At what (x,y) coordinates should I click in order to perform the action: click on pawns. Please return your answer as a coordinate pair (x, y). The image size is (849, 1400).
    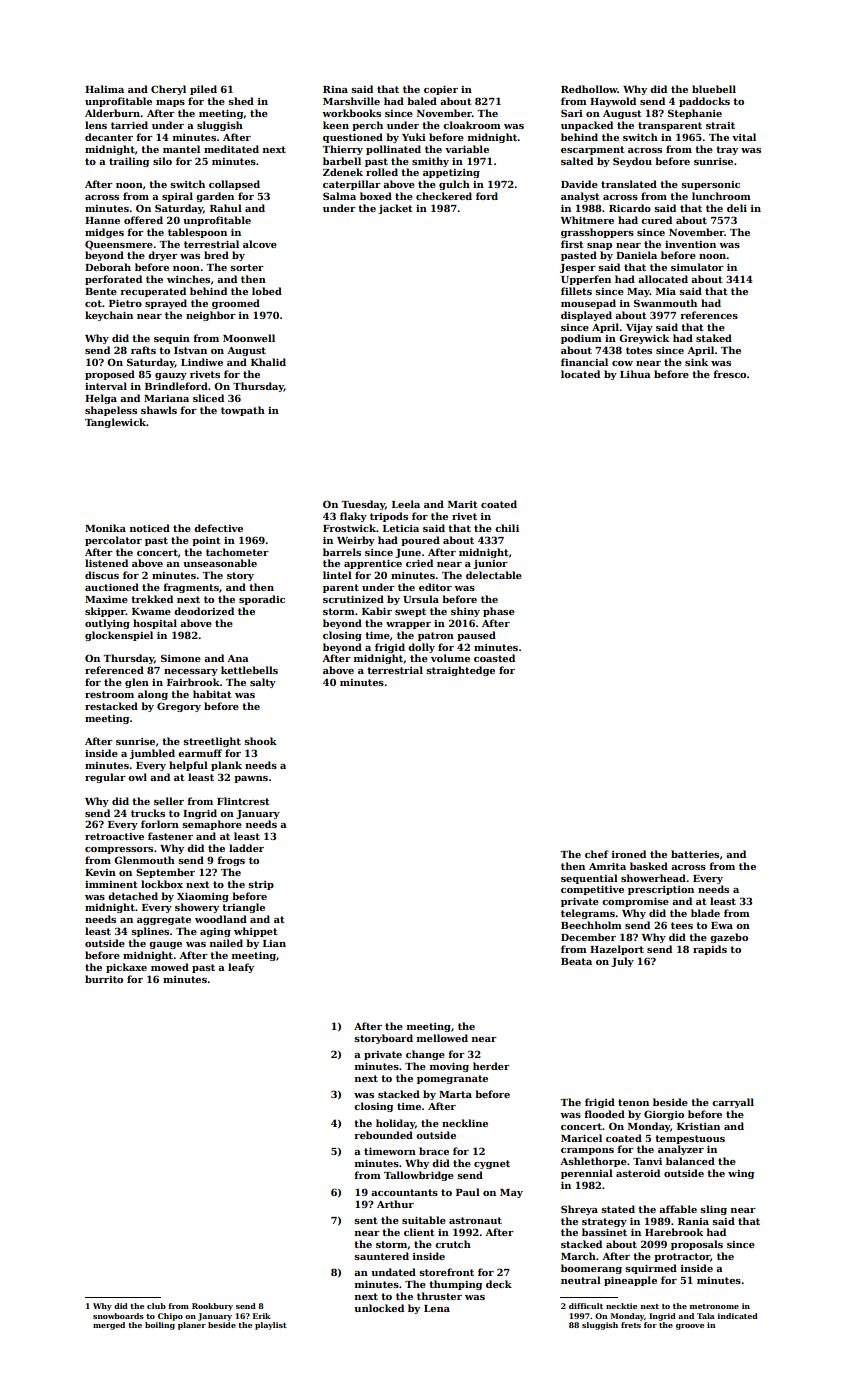
    Looking at the image, I should click on (251, 779).
